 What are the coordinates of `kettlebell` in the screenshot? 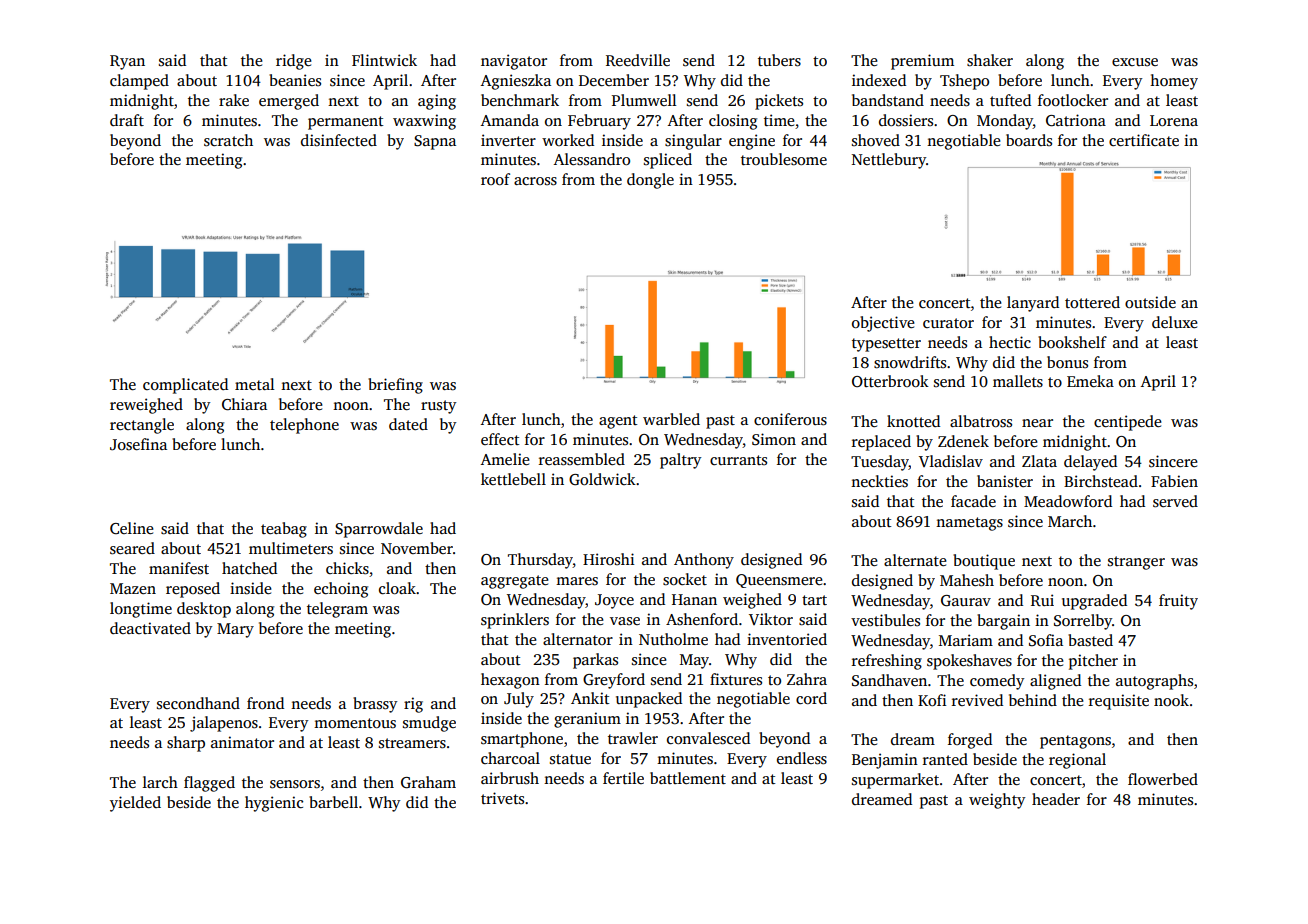 It's located at (513, 479).
